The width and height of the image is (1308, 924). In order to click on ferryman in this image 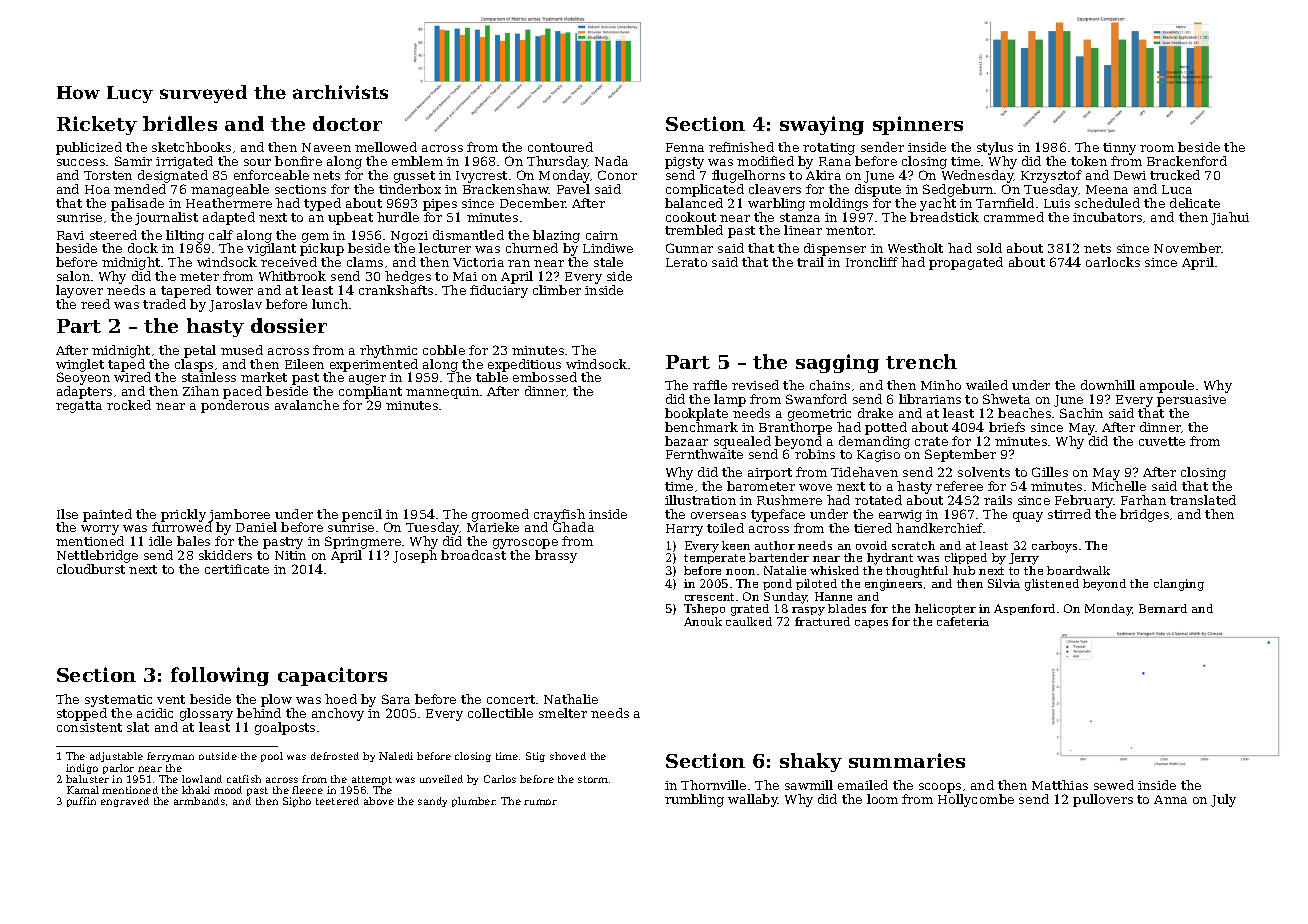, I will do `click(170, 757)`.
